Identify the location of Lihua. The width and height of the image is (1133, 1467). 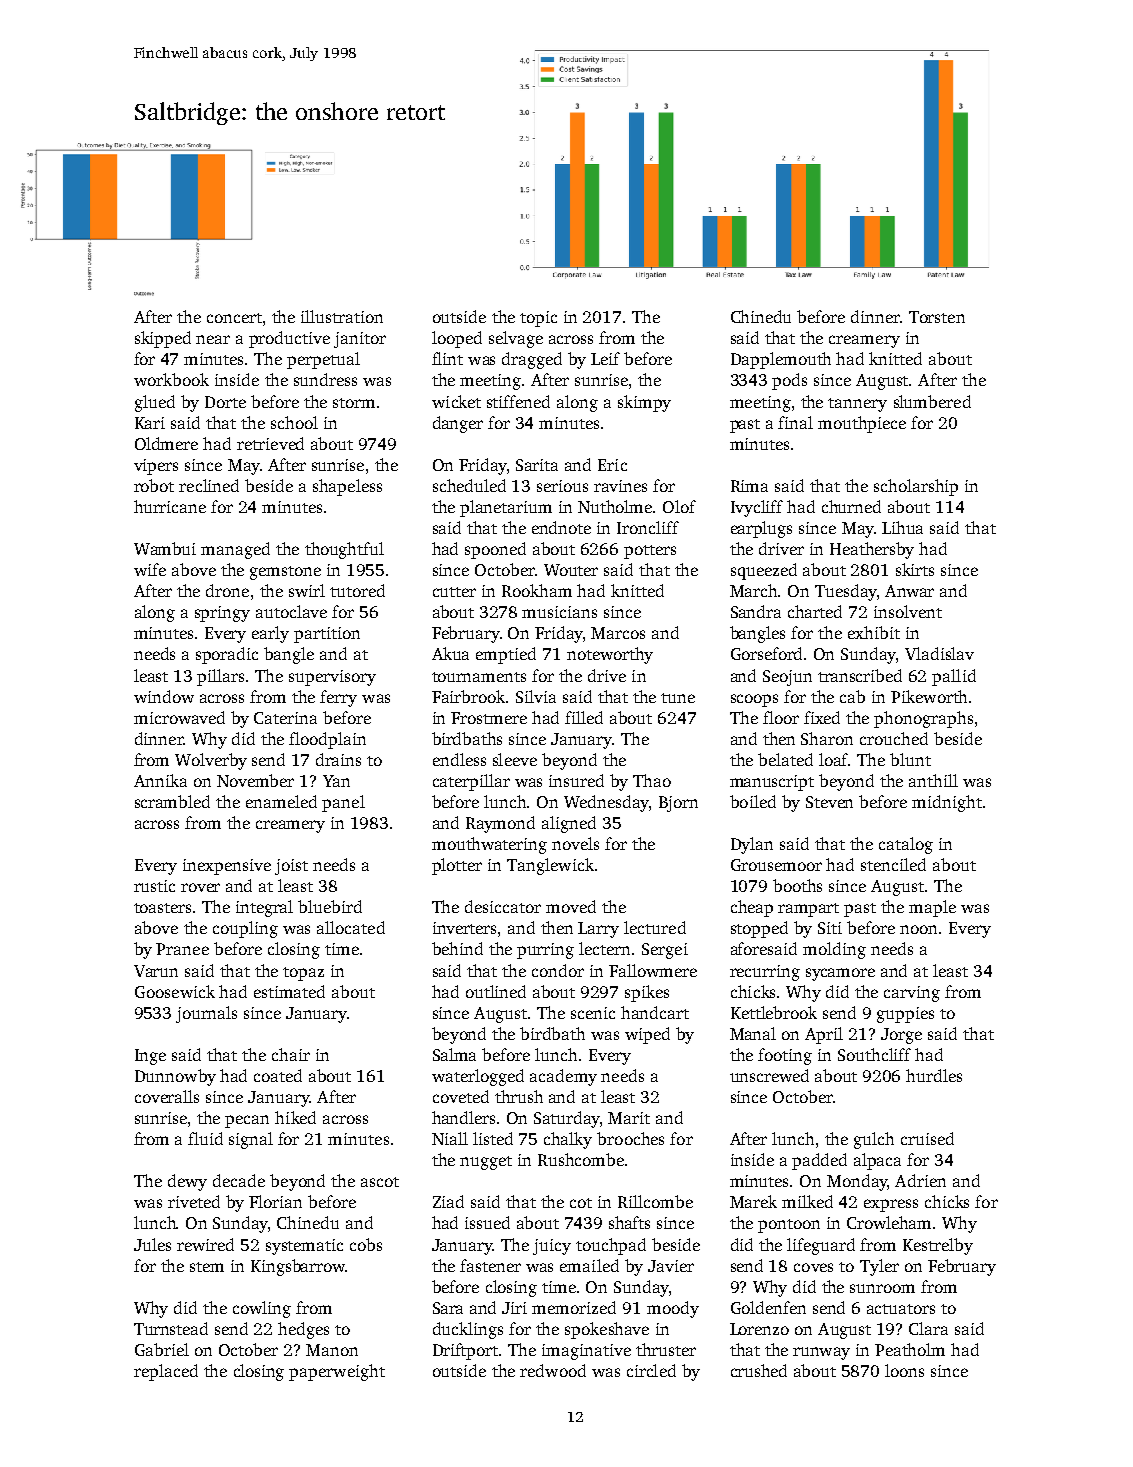
(902, 527).
